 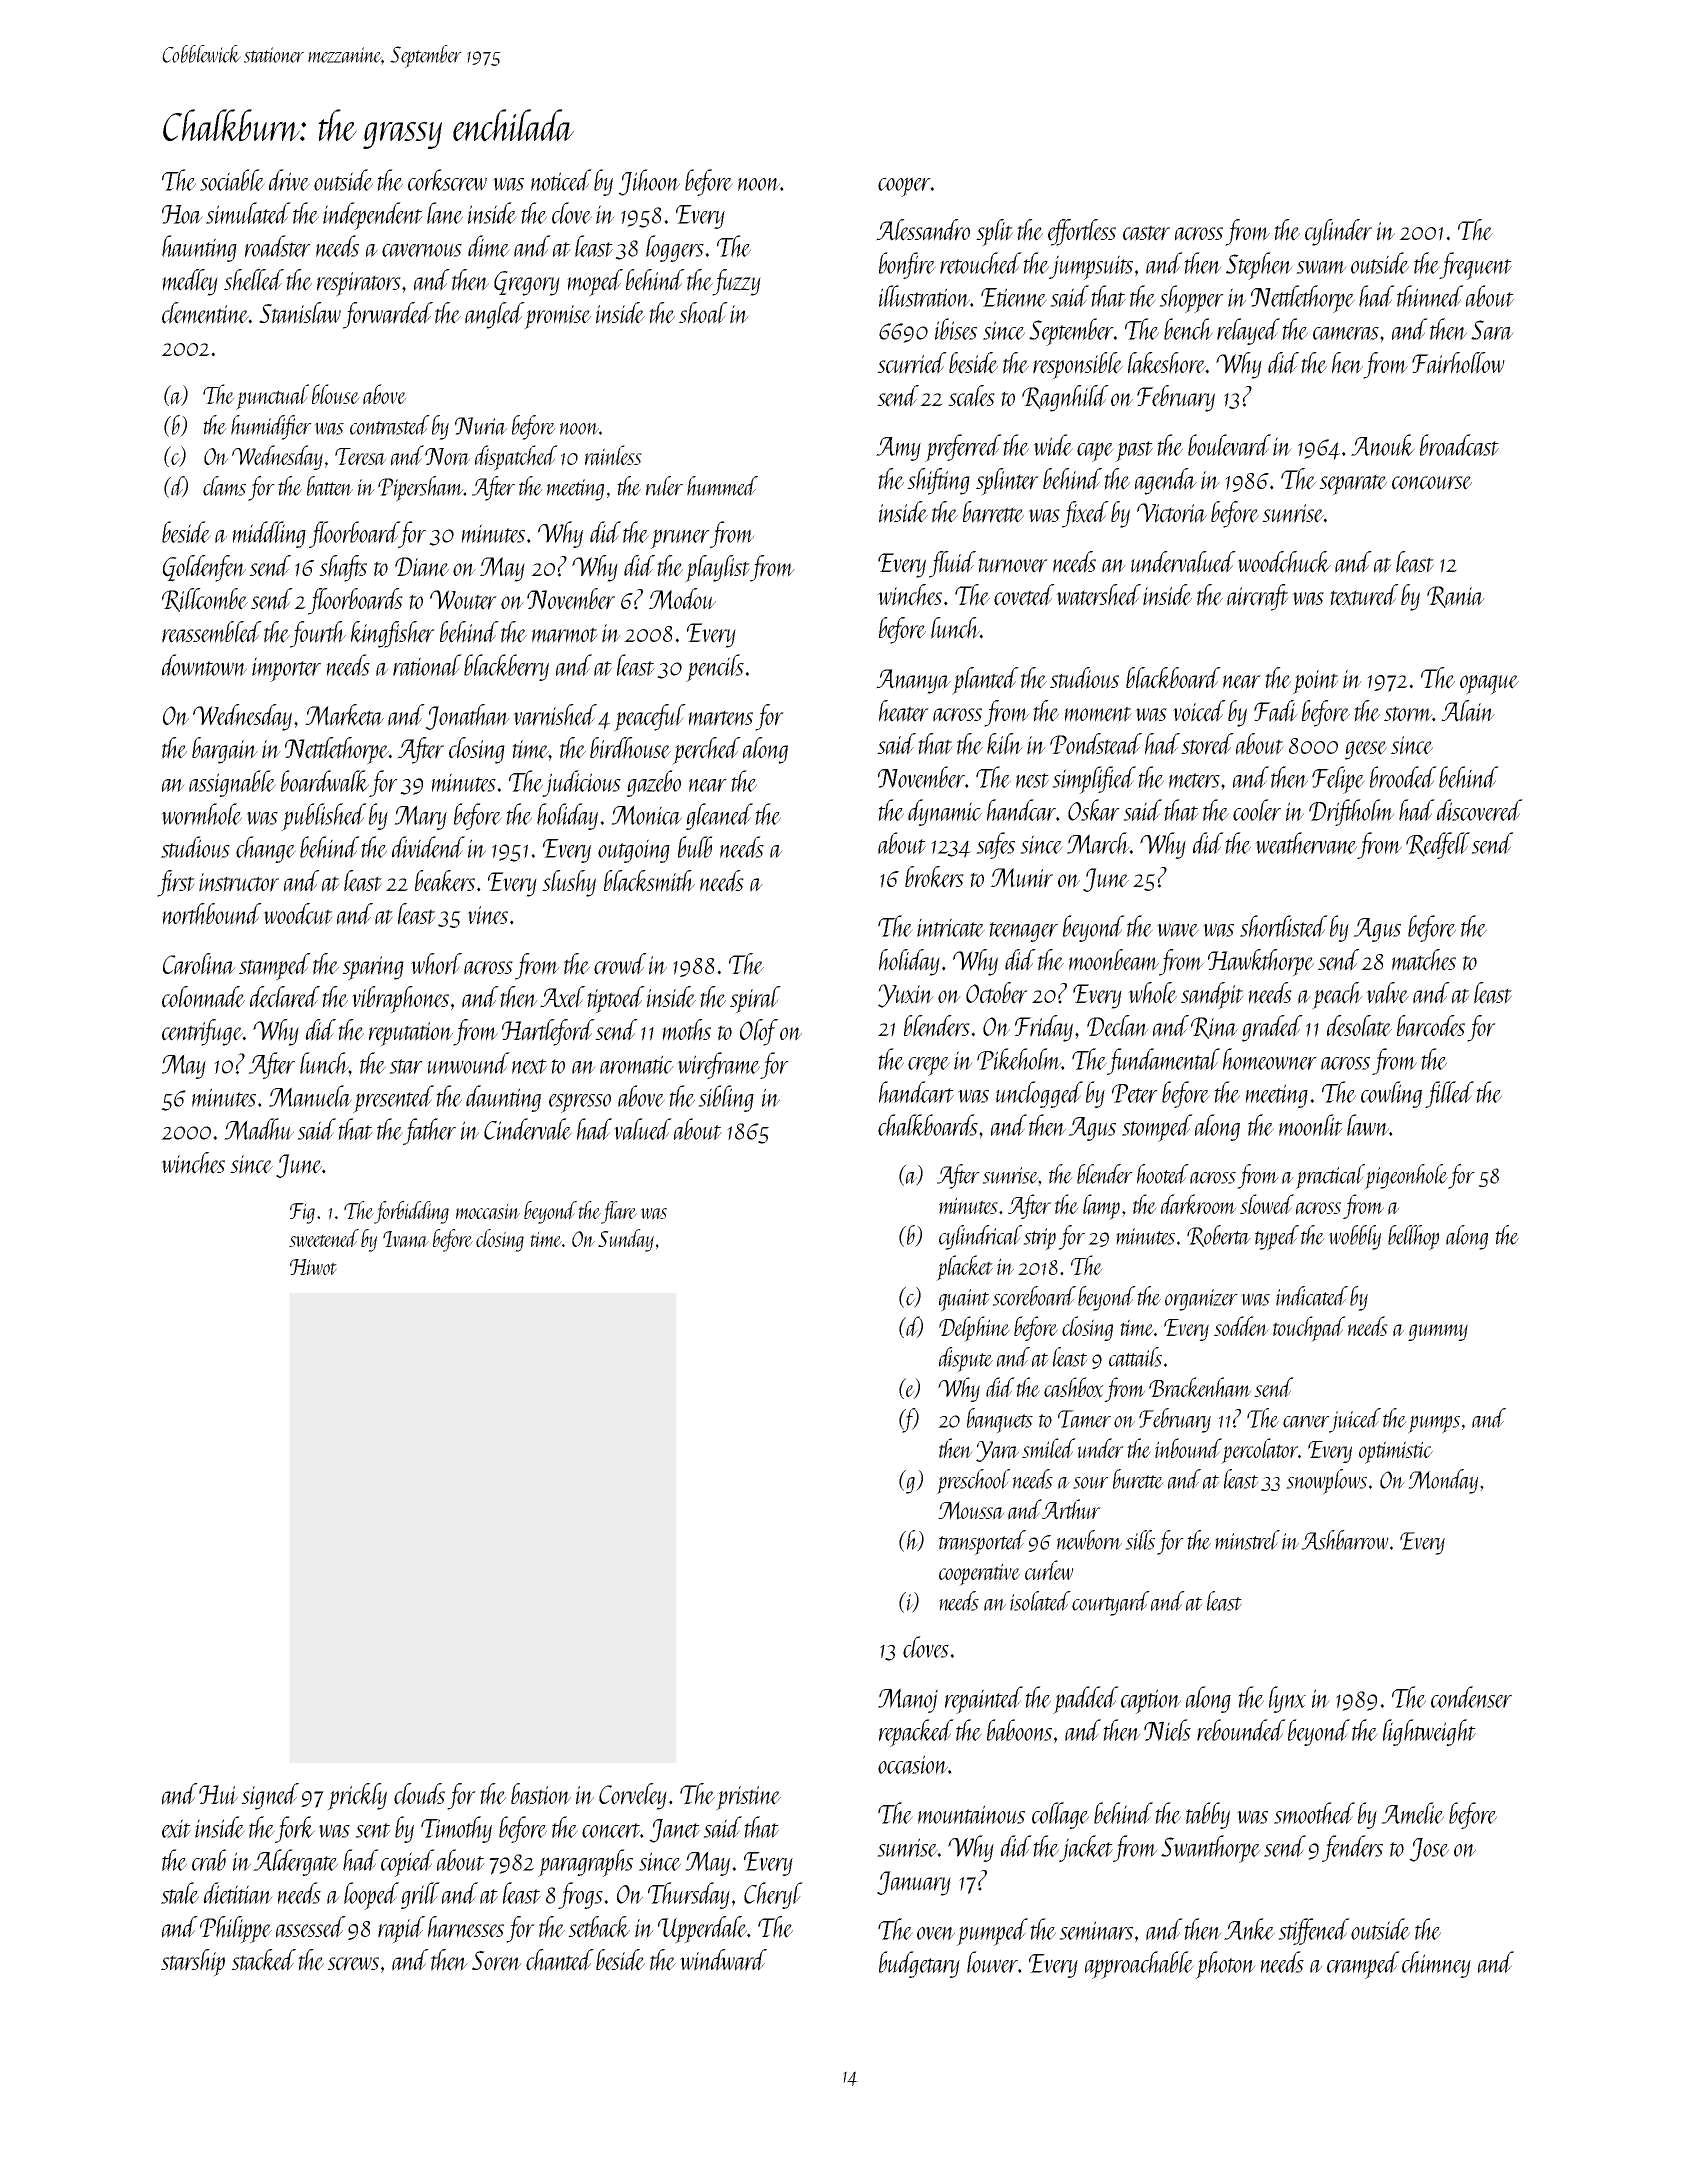 What do you see at coordinates (1039, 1239) in the page?
I see `strip` at bounding box center [1039, 1239].
